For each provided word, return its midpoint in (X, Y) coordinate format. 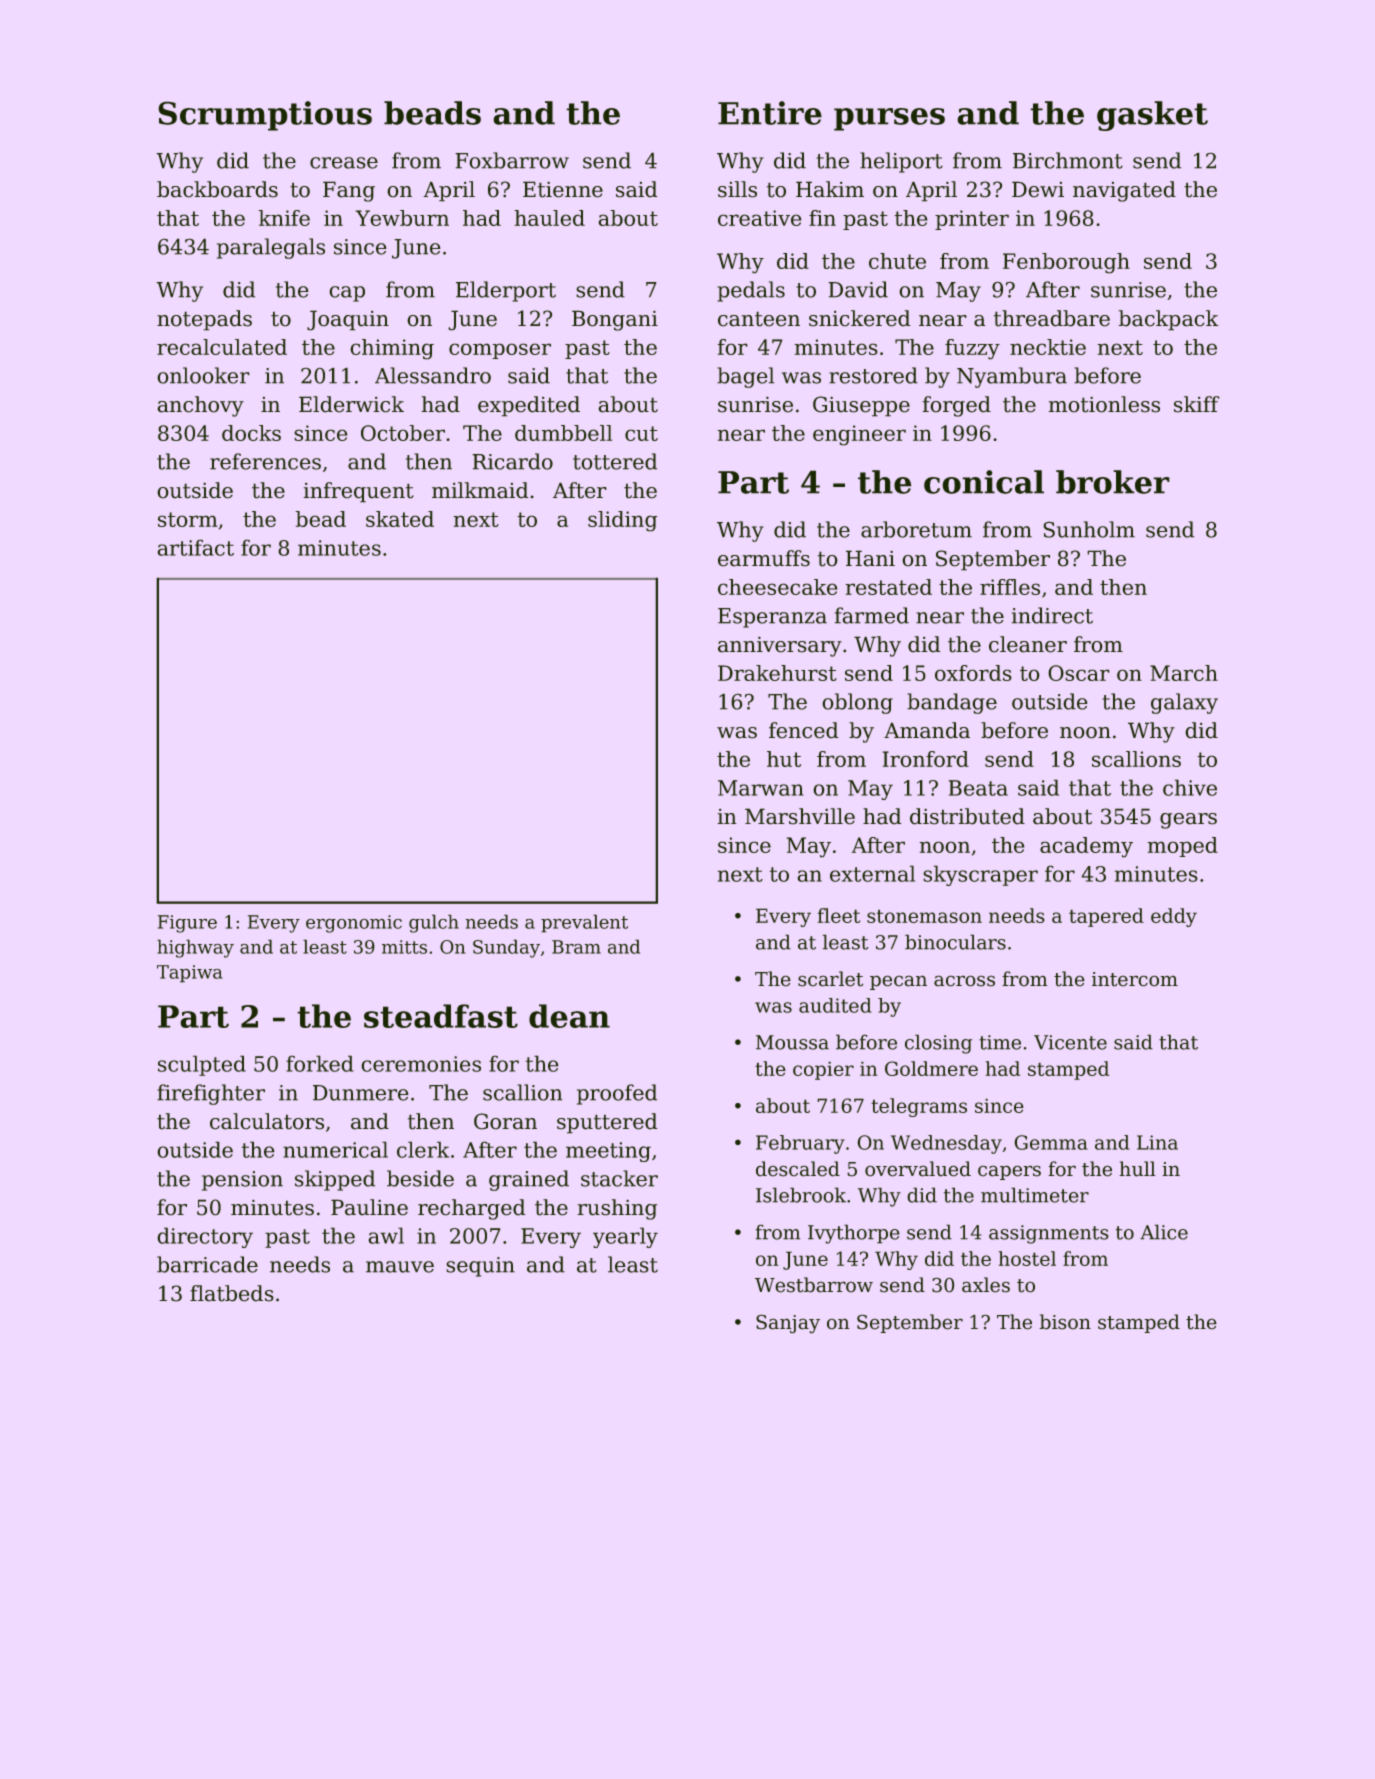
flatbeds (232, 1293)
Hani (870, 558)
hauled (549, 218)
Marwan (761, 788)
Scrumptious (265, 116)
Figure (187, 924)
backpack (1168, 320)
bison (1065, 1322)
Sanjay (788, 1324)
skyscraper (980, 875)
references (265, 461)
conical (984, 482)
